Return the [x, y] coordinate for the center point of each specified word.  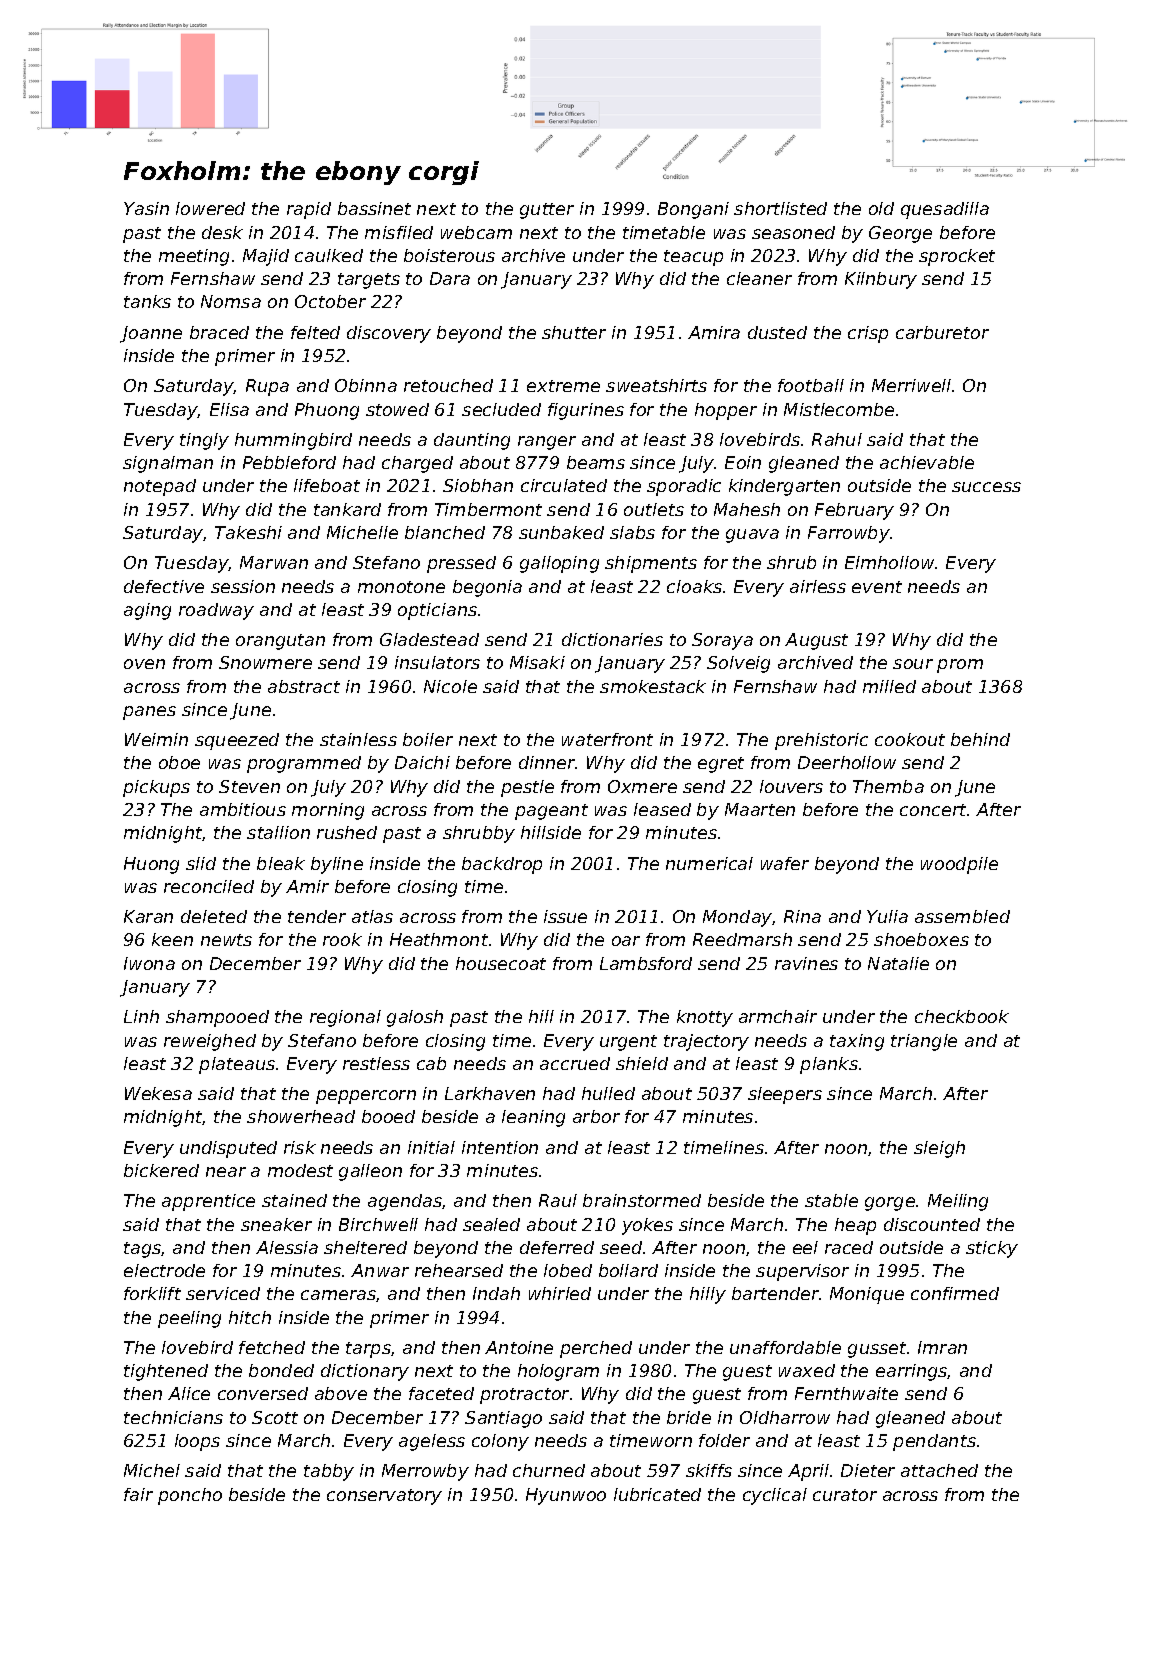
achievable [927, 462]
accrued [575, 1063]
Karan [148, 916]
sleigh [939, 1149]
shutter [574, 332]
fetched [272, 1347]
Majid [266, 257]
